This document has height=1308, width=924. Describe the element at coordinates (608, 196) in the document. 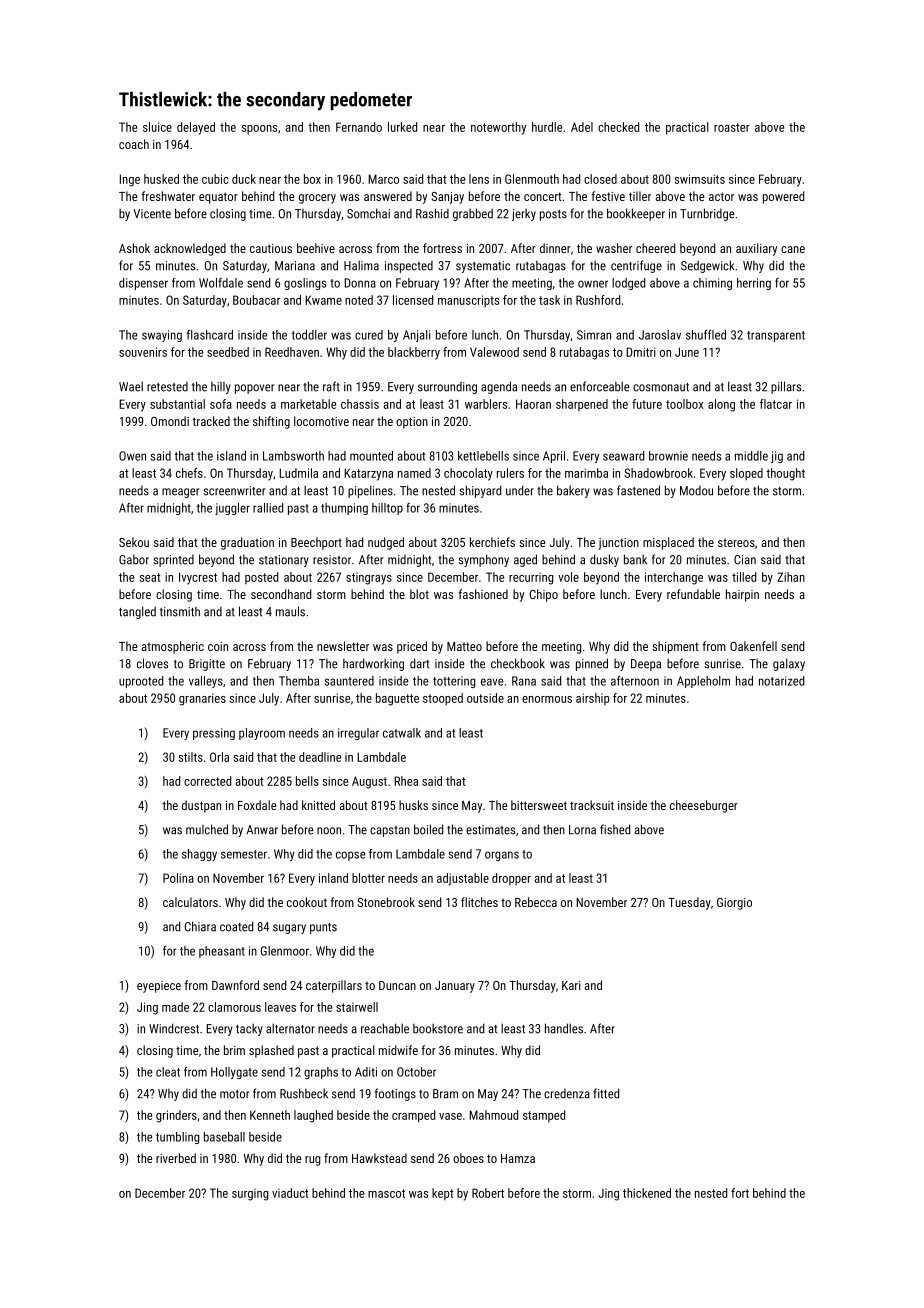

I see `festive` at that location.
